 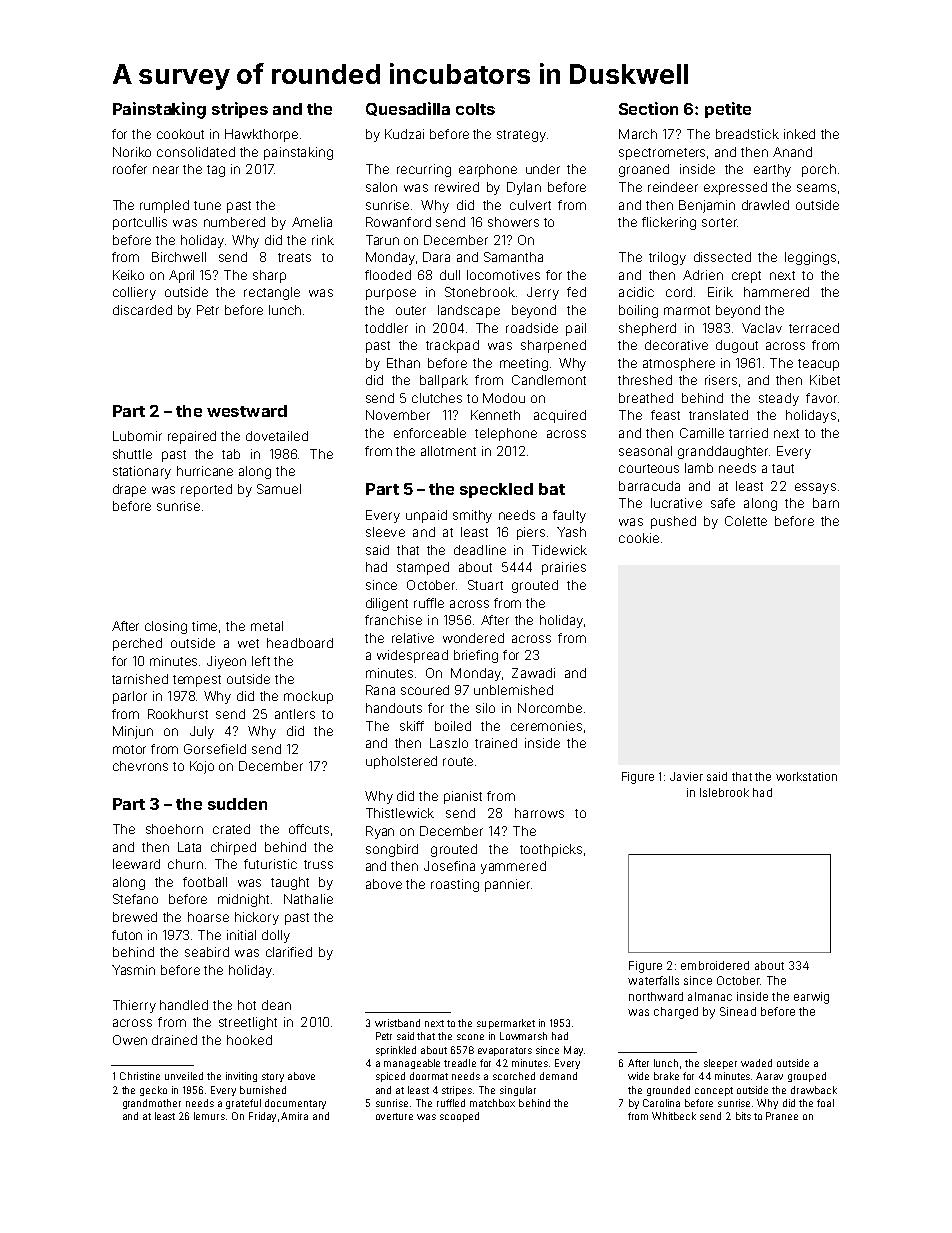 What do you see at coordinates (715, 965) in the image?
I see `embroidered` at bounding box center [715, 965].
